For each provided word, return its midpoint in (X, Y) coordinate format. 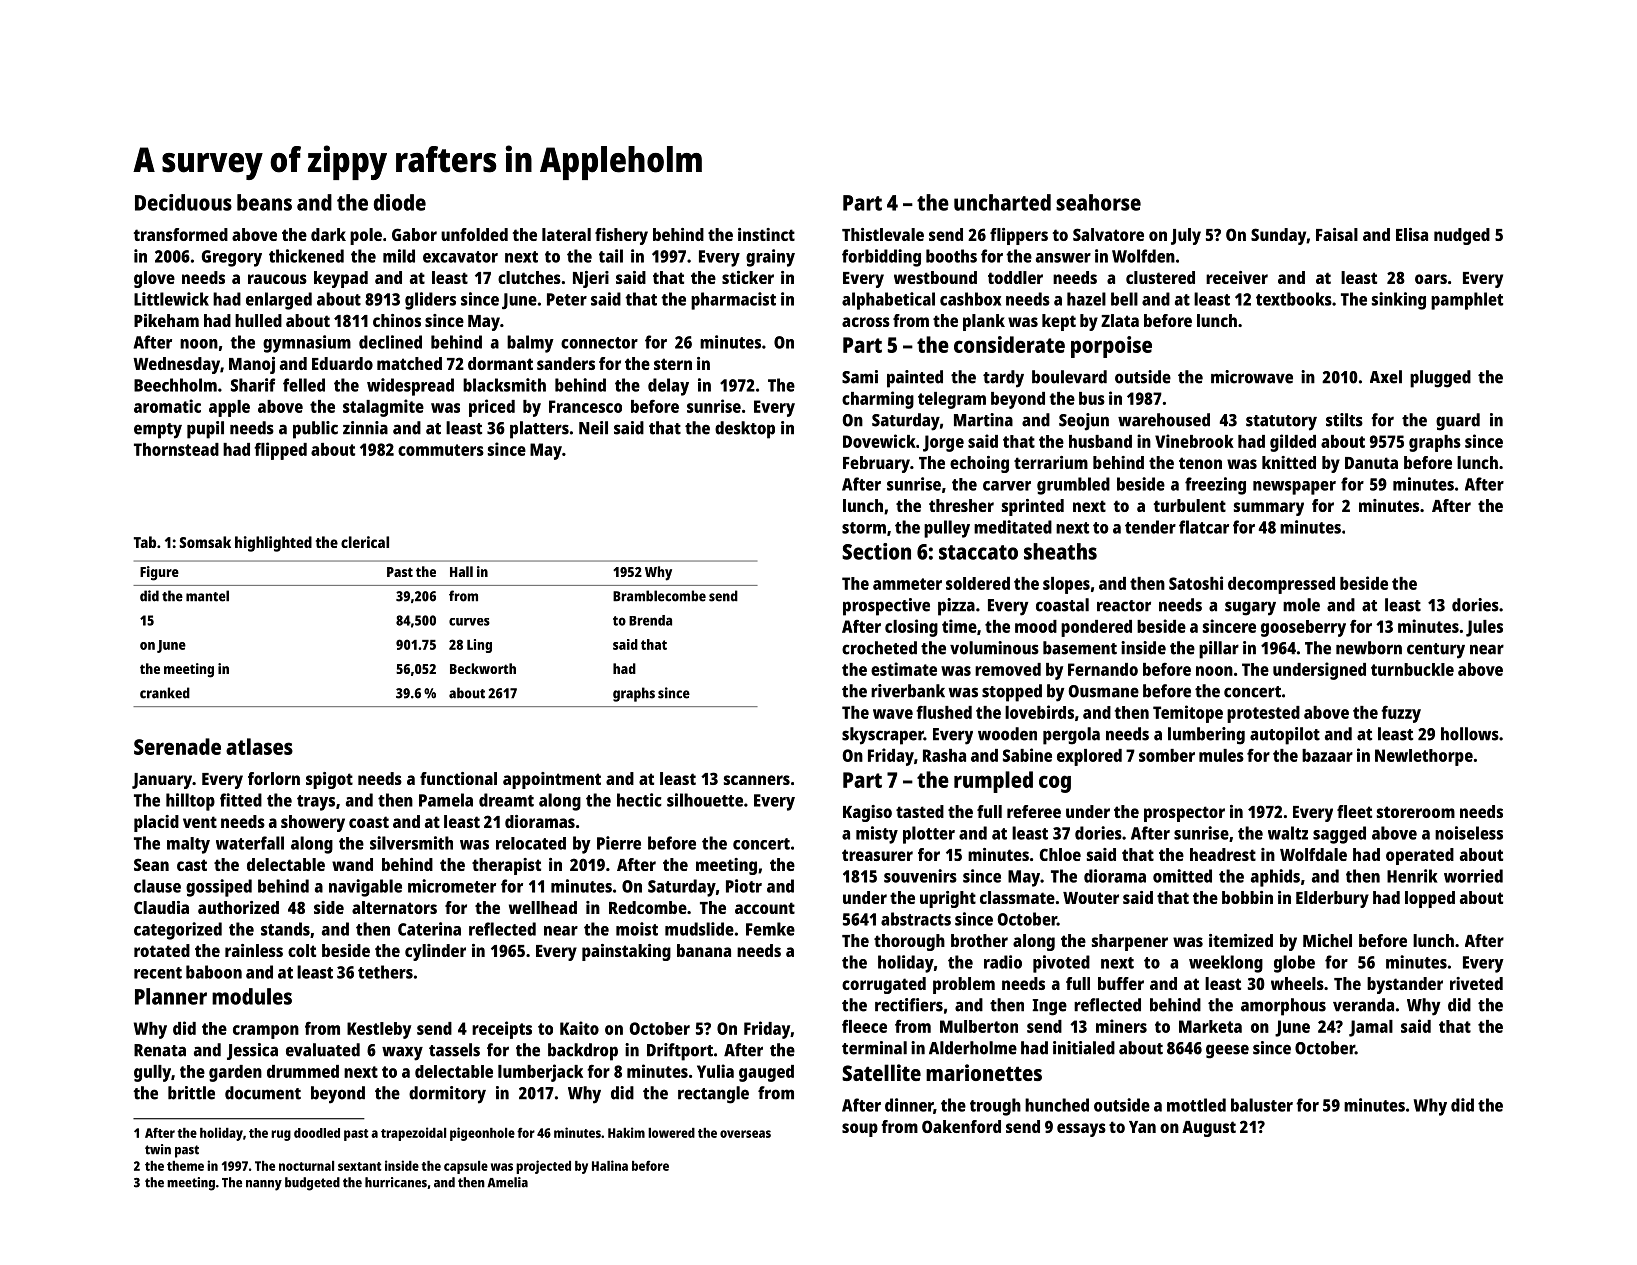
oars (1431, 279)
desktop (745, 430)
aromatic (167, 406)
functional (458, 778)
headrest (1223, 854)
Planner (171, 996)
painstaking (626, 952)
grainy (770, 258)
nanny (264, 1185)
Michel (1327, 940)
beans (264, 202)
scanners (757, 780)
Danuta (1371, 463)
